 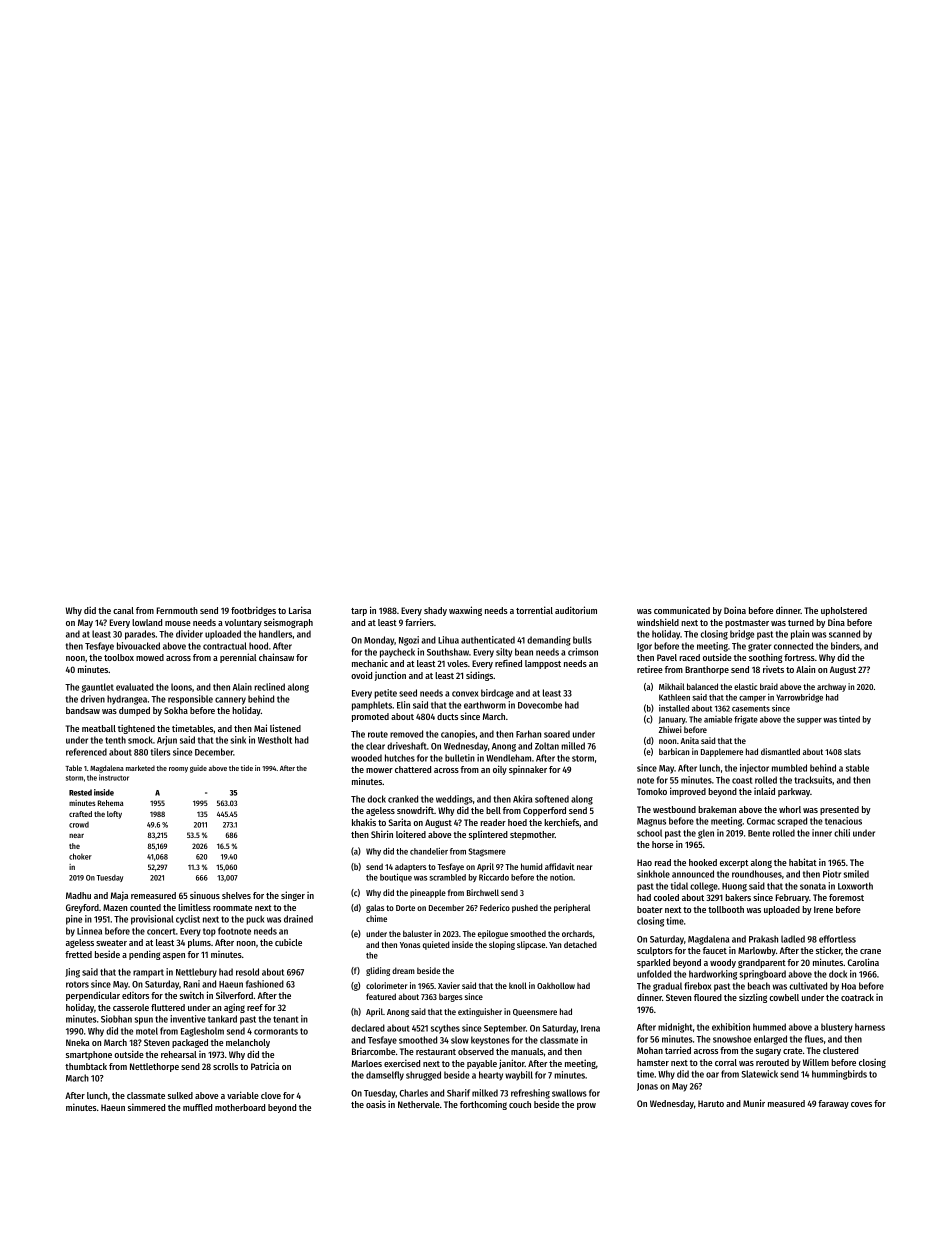 What do you see at coordinates (653, 1062) in the screenshot?
I see `hamster` at bounding box center [653, 1062].
